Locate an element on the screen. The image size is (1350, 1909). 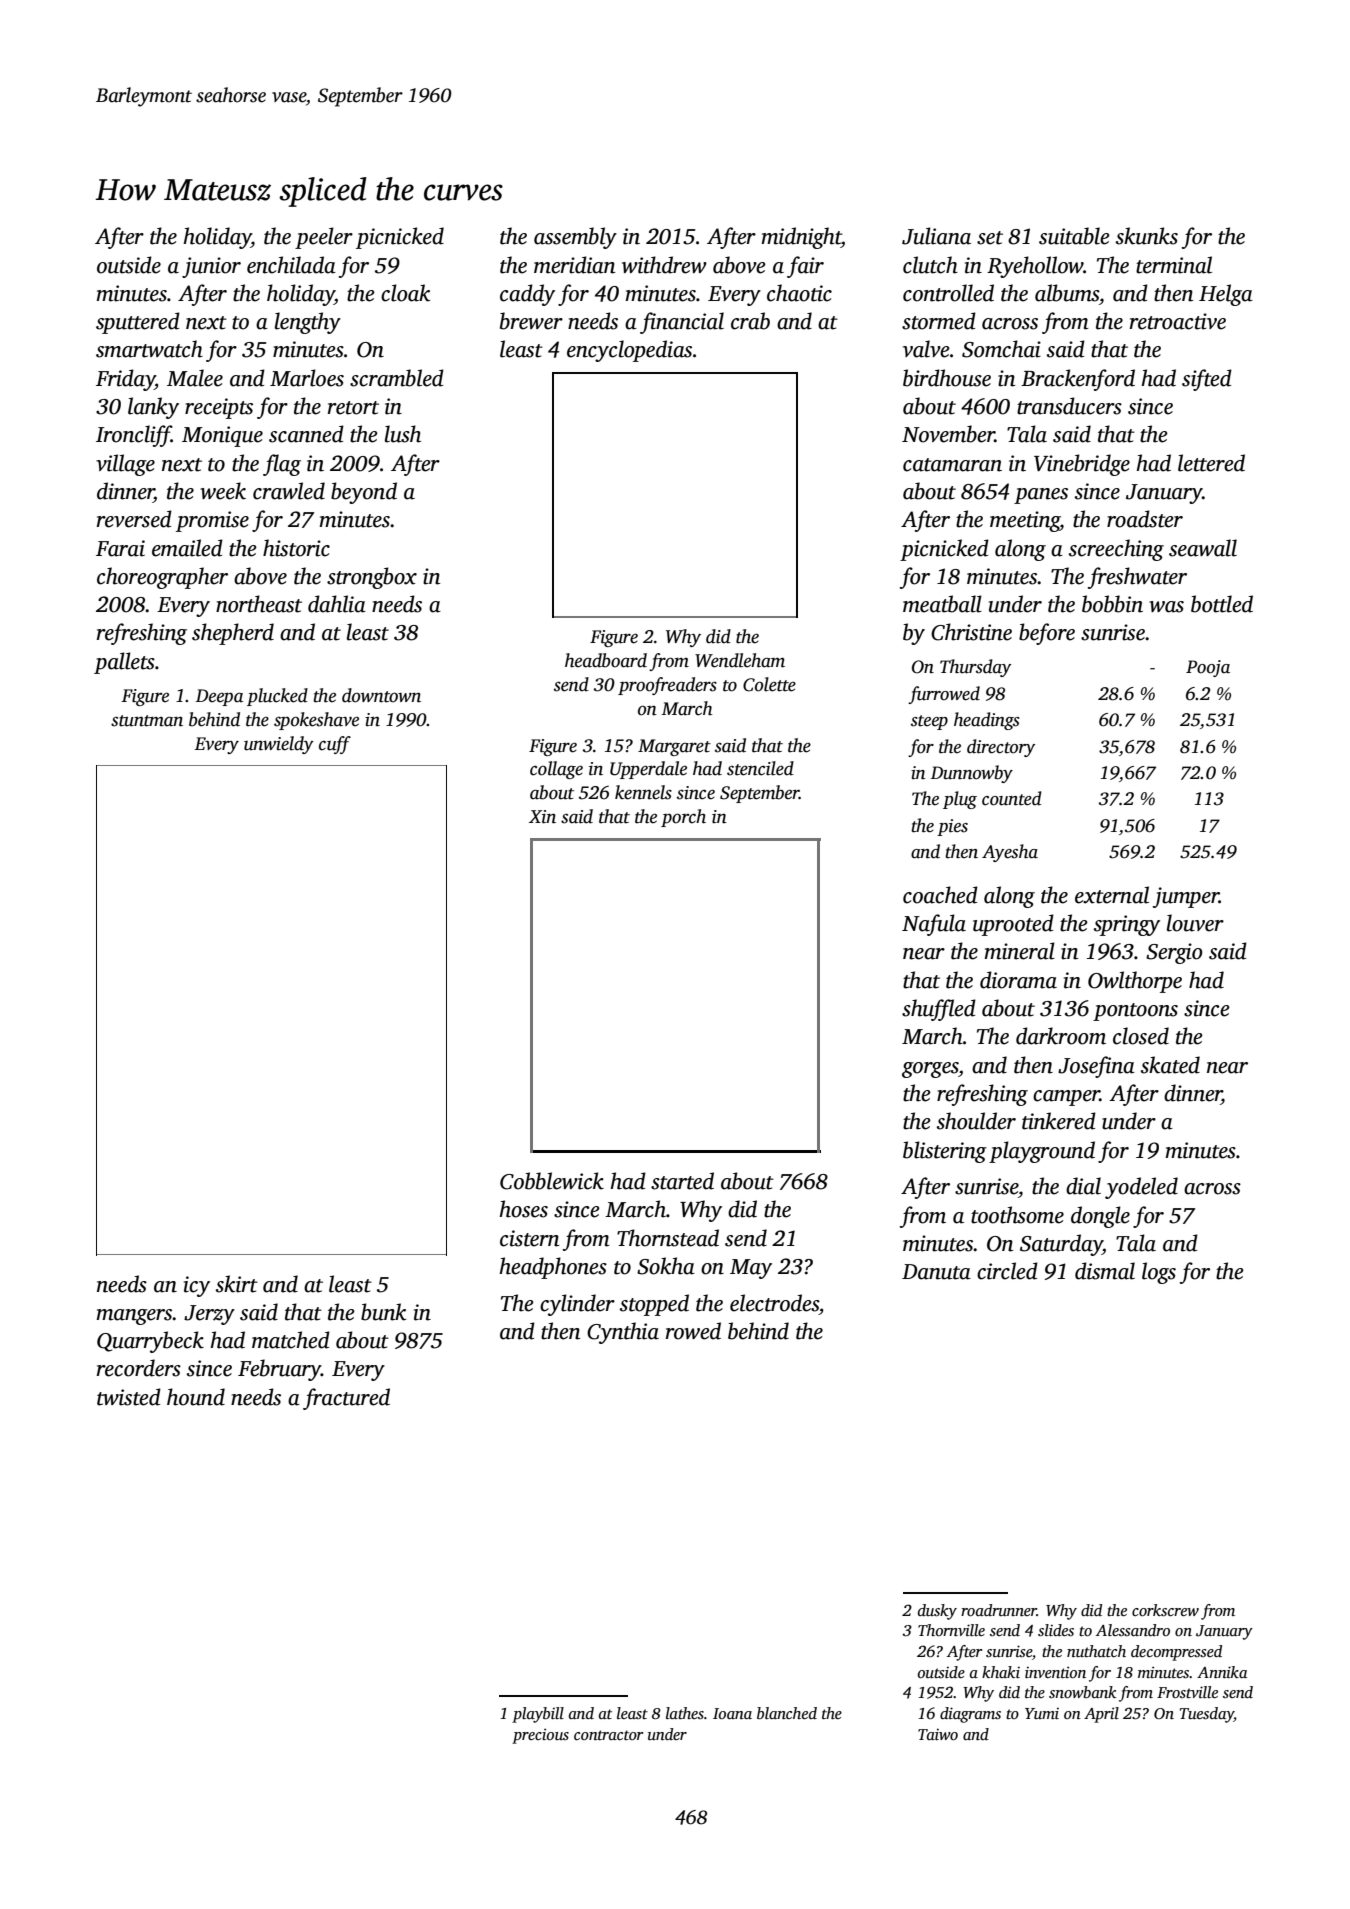
diagrams is located at coordinates (970, 1715).
